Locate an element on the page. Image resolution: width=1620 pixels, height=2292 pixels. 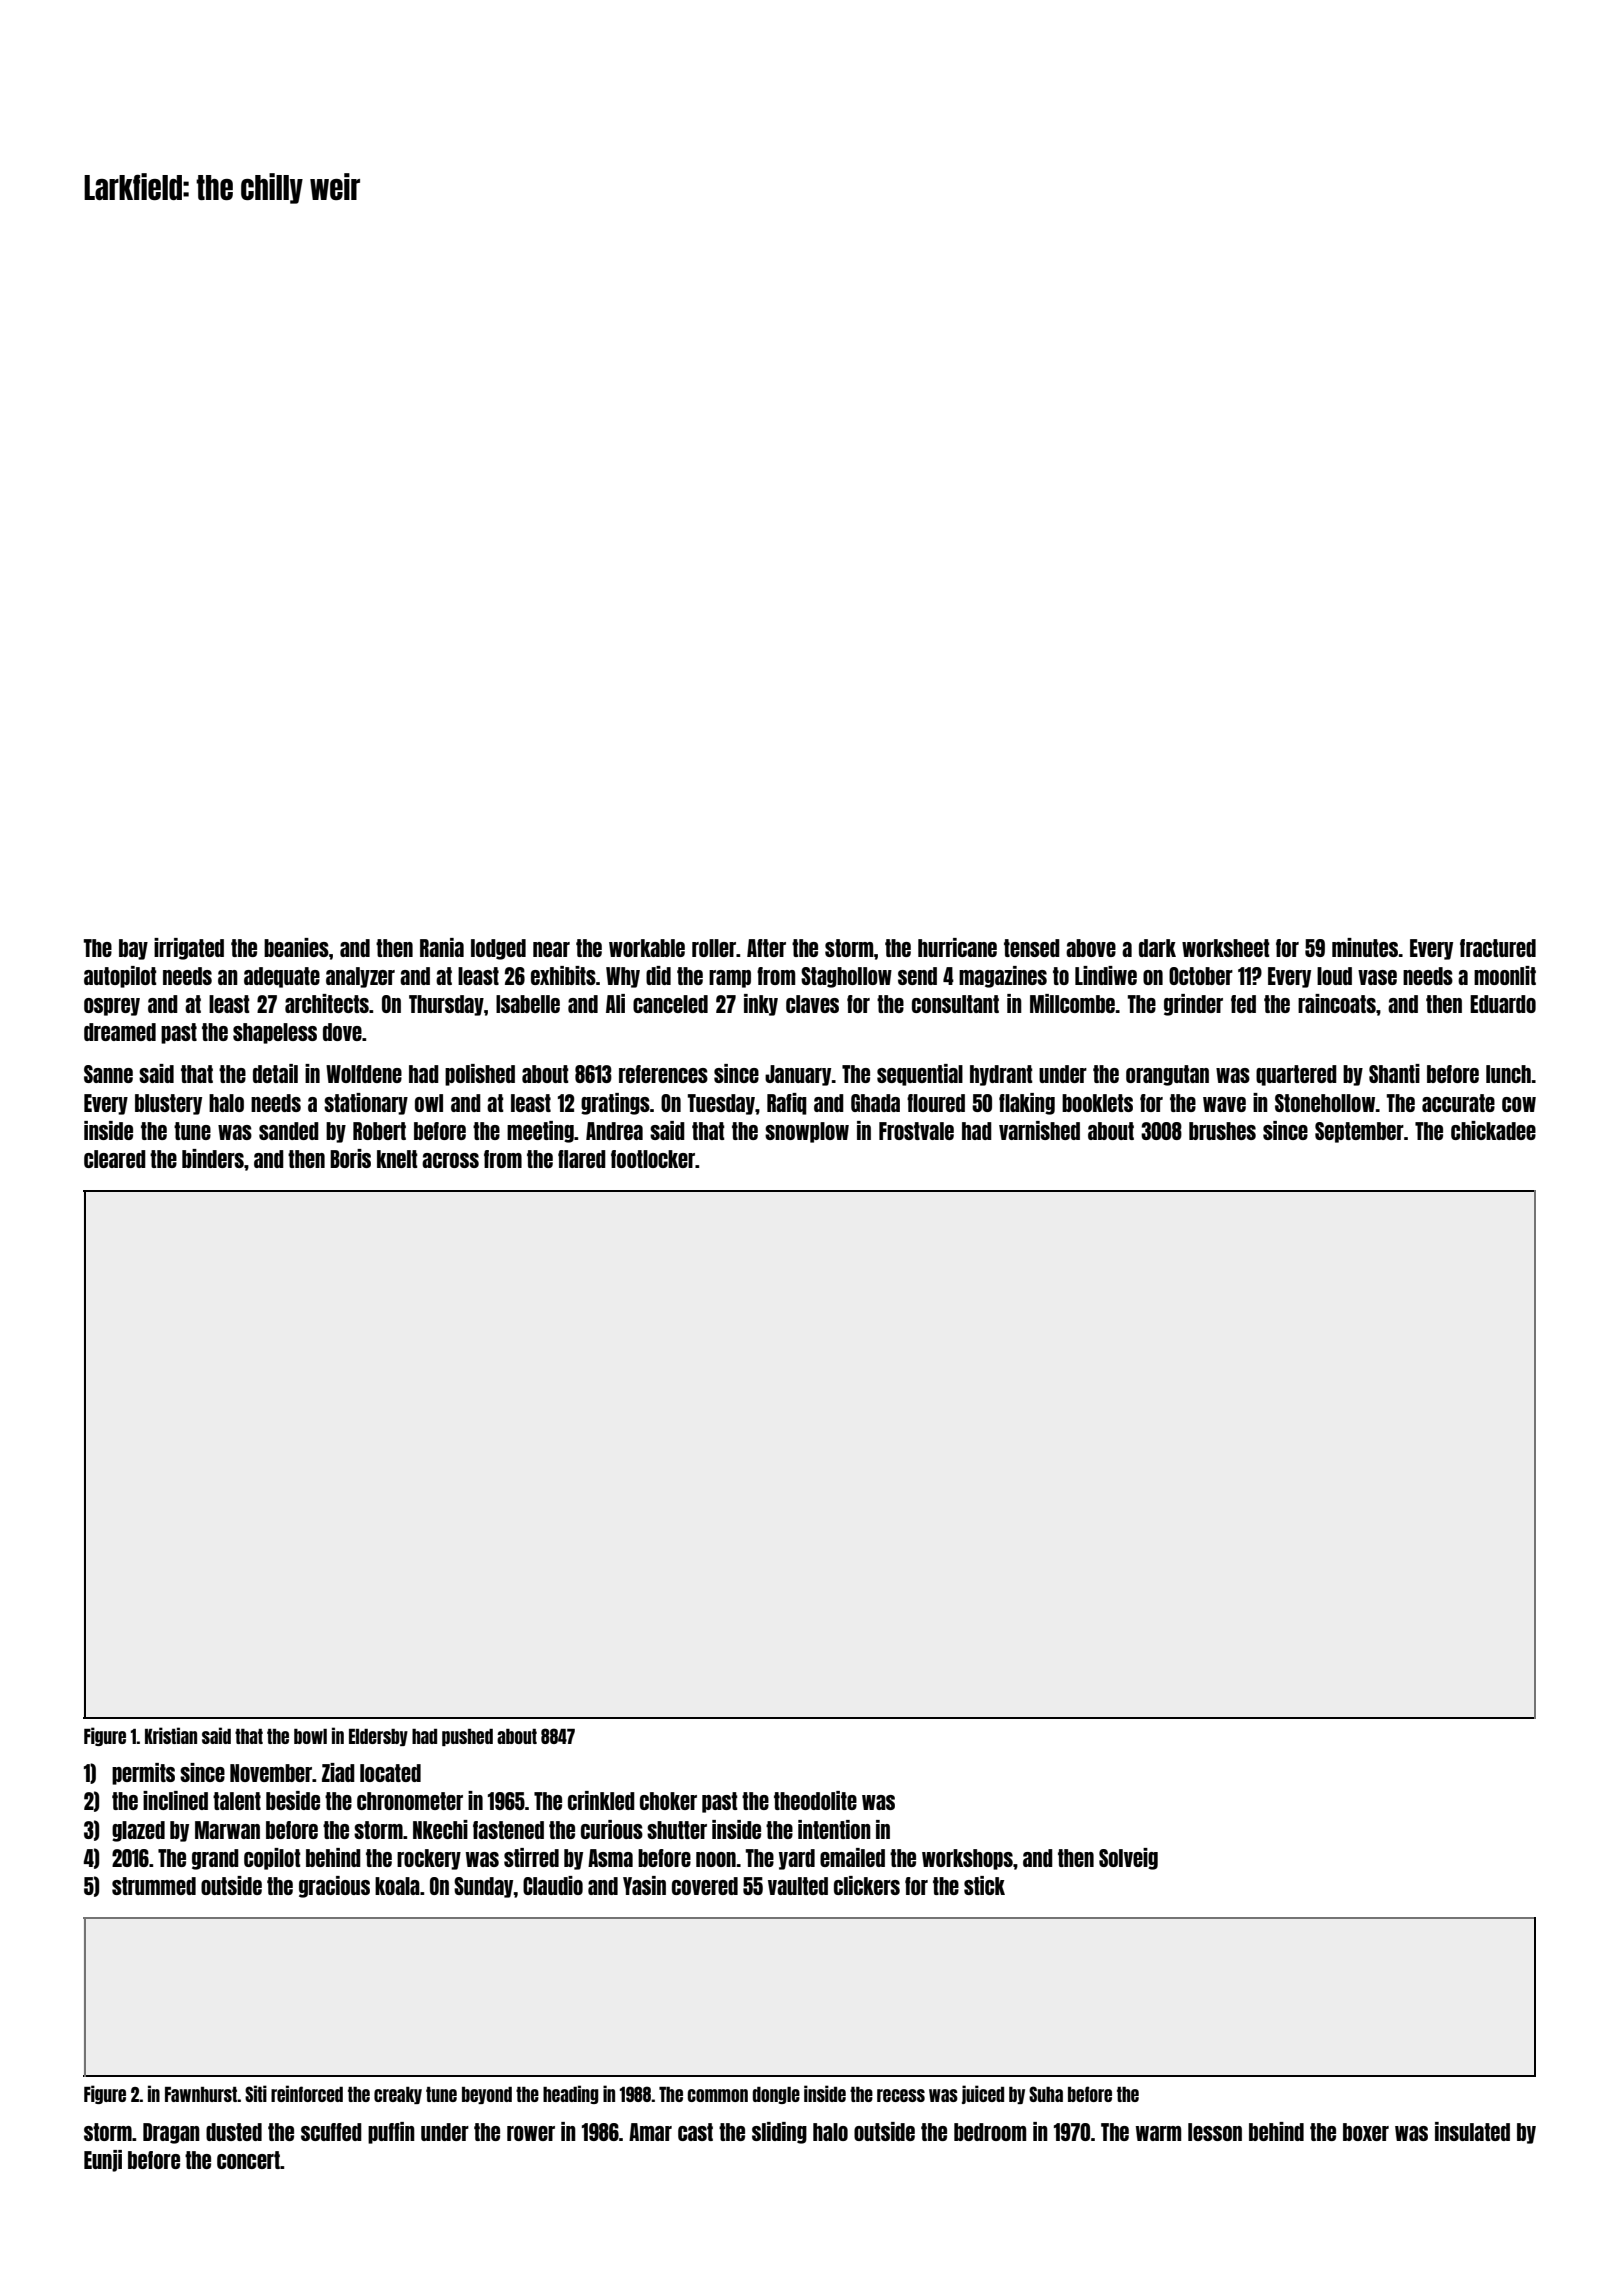
vase is located at coordinates (1377, 977).
